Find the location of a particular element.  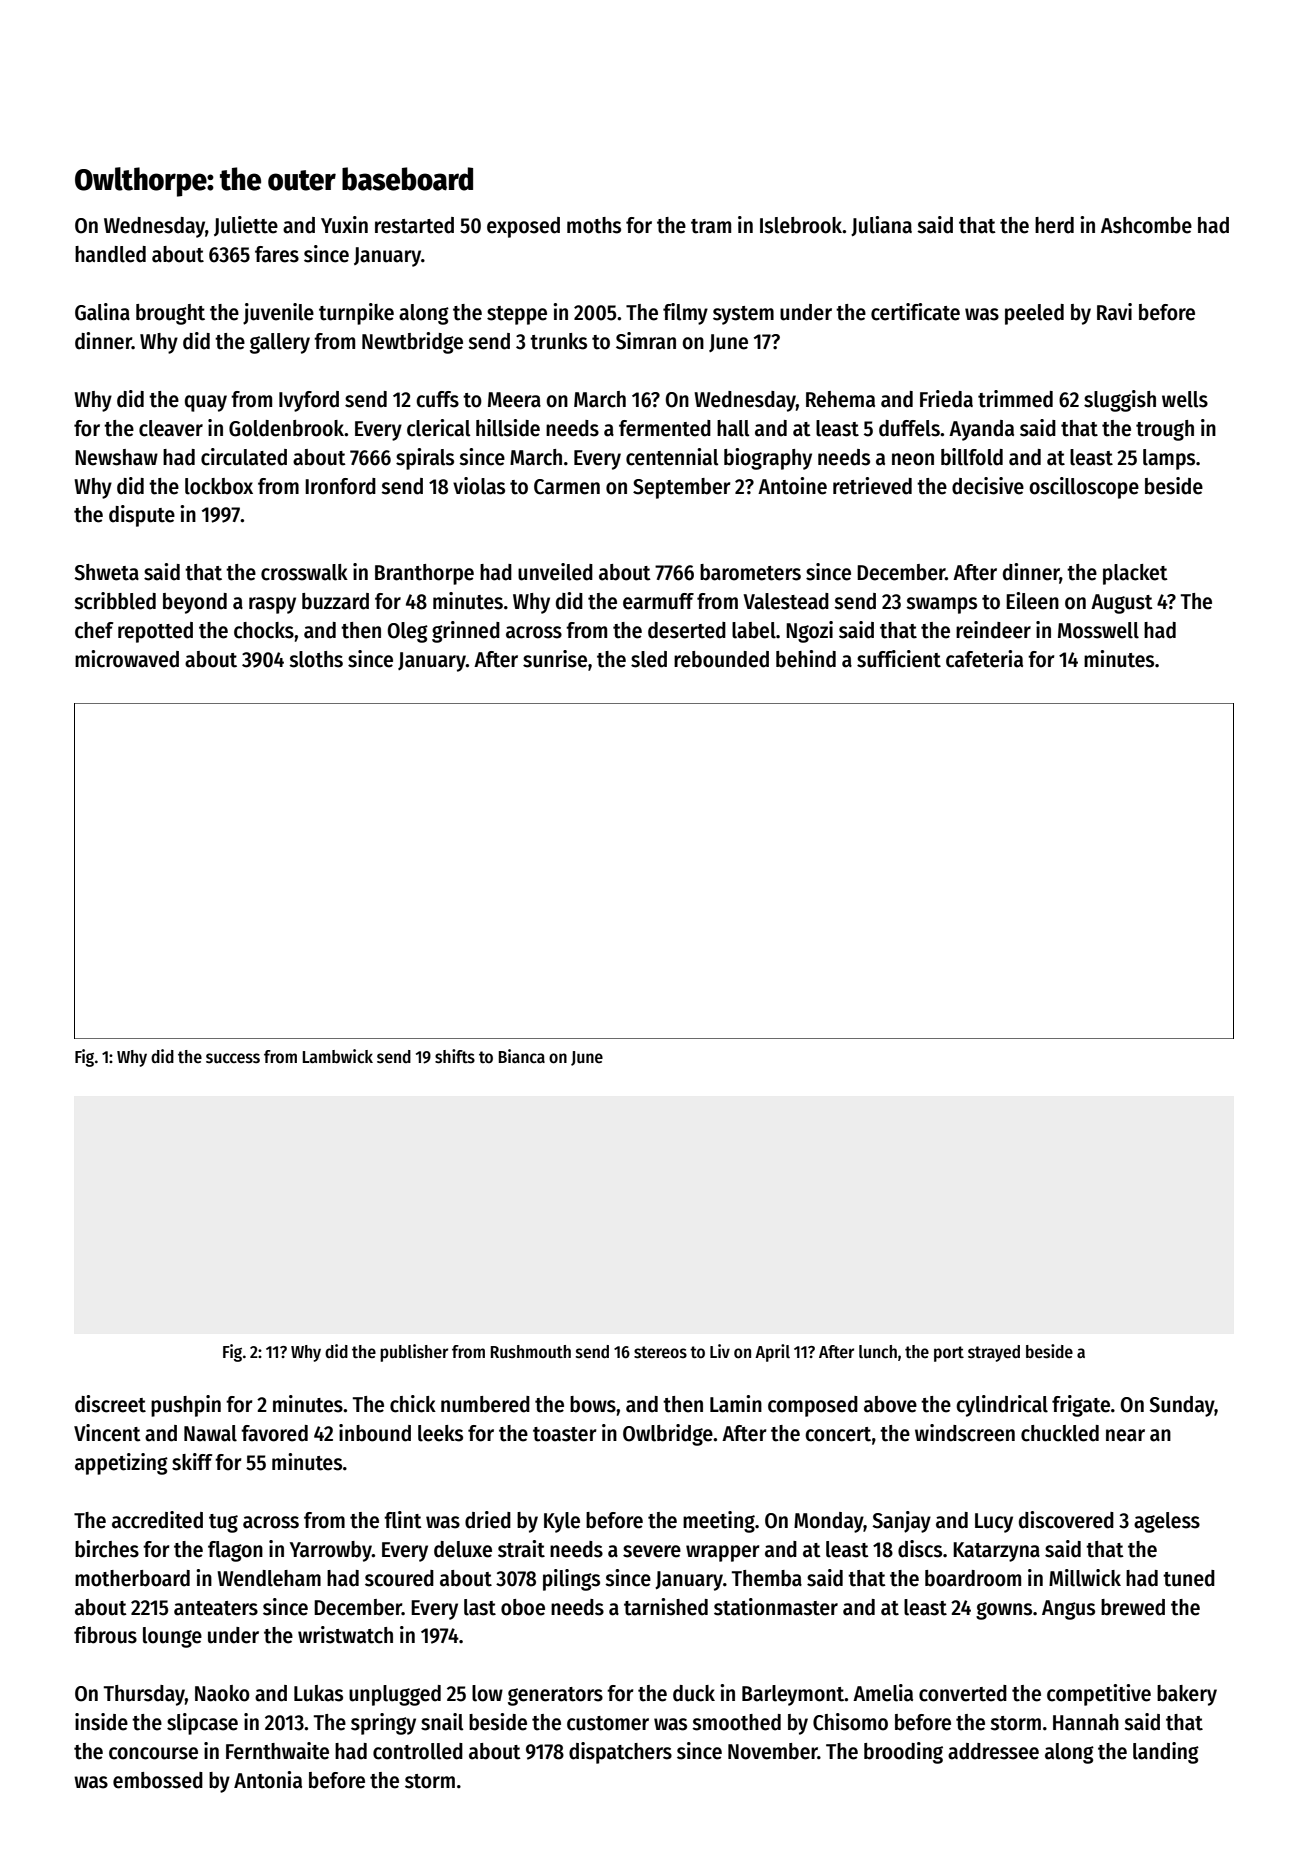

success is located at coordinates (233, 1058).
